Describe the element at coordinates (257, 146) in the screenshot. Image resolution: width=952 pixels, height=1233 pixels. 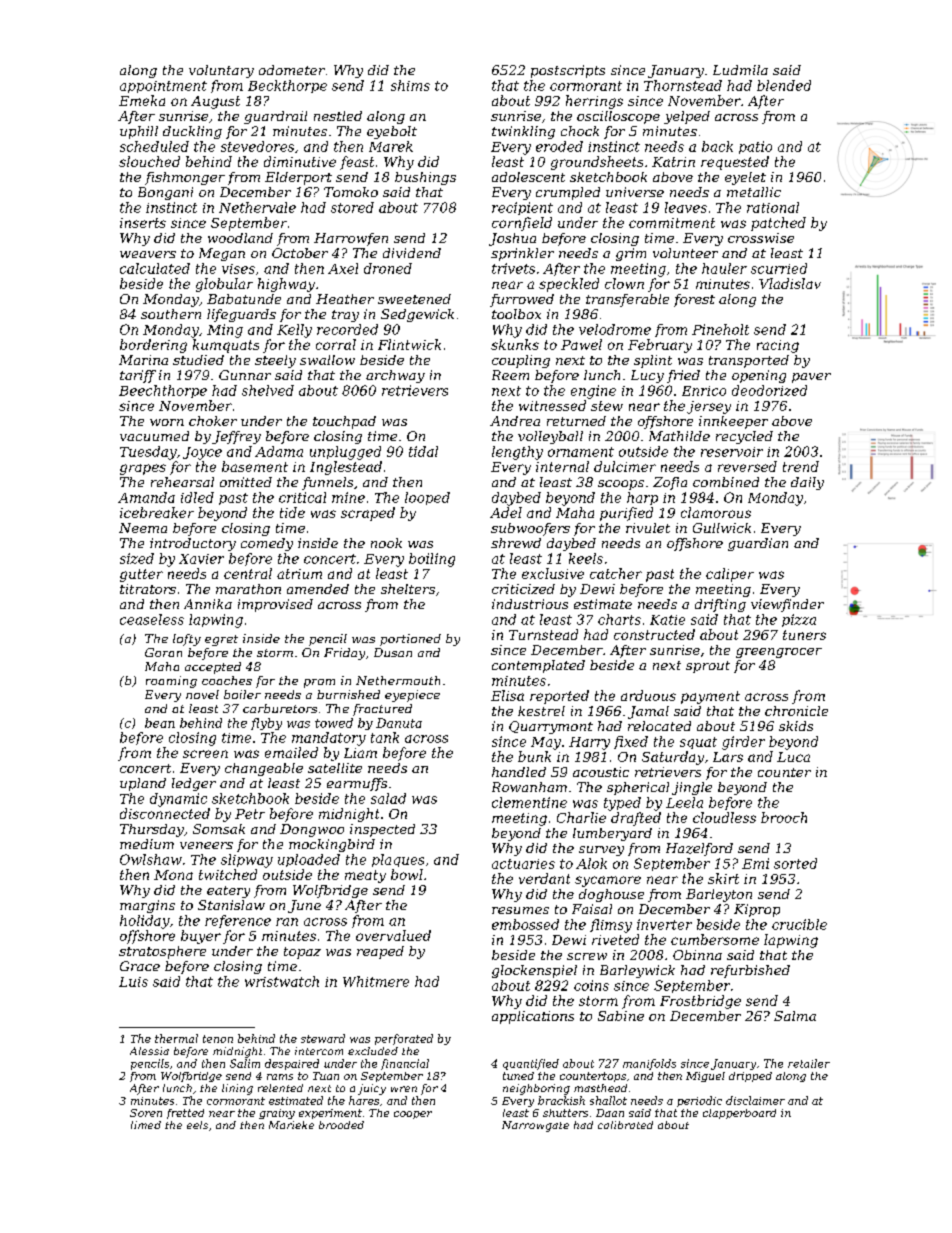
I see `stevedores` at that location.
